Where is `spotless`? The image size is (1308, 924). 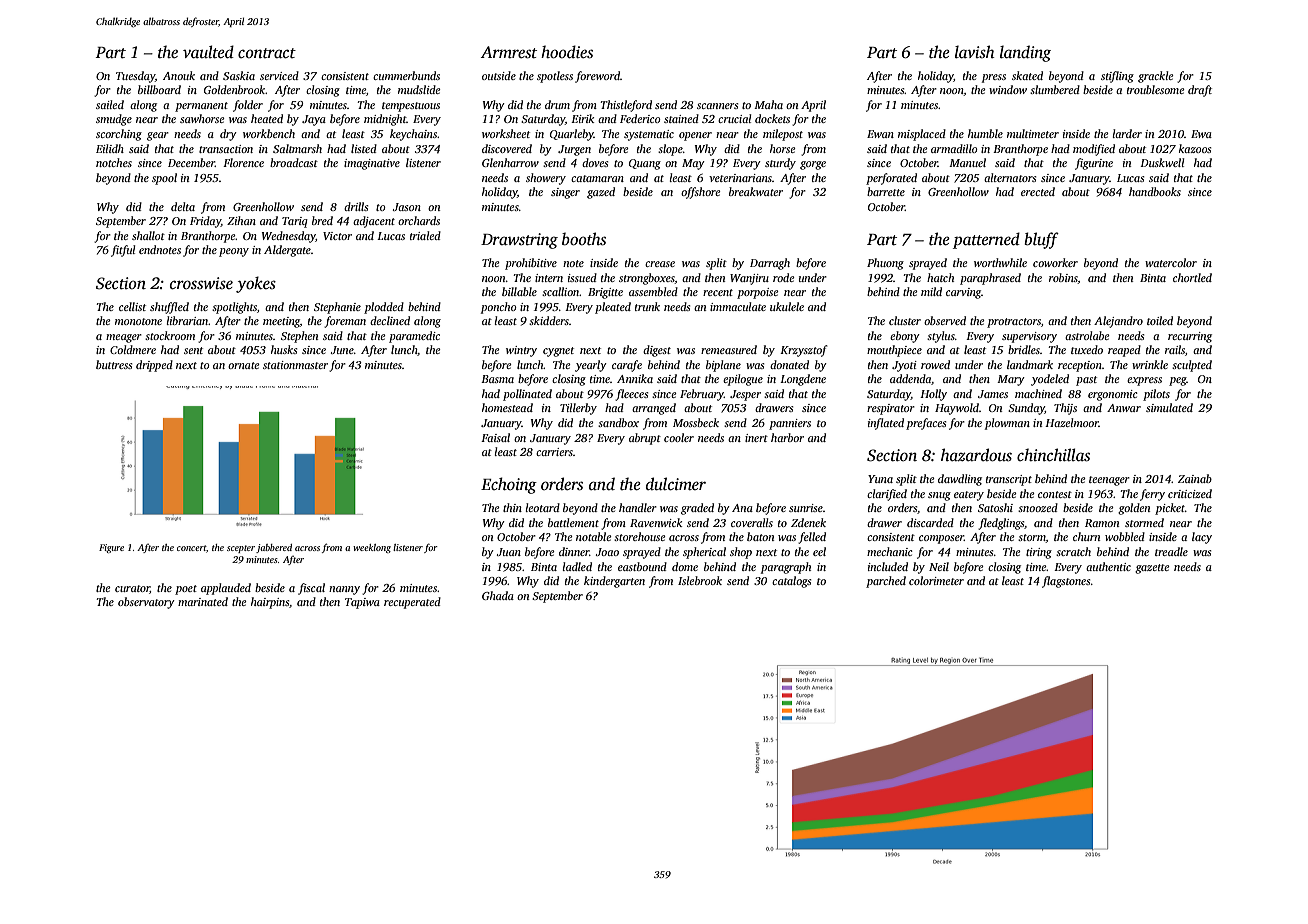 spotless is located at coordinates (555, 77).
